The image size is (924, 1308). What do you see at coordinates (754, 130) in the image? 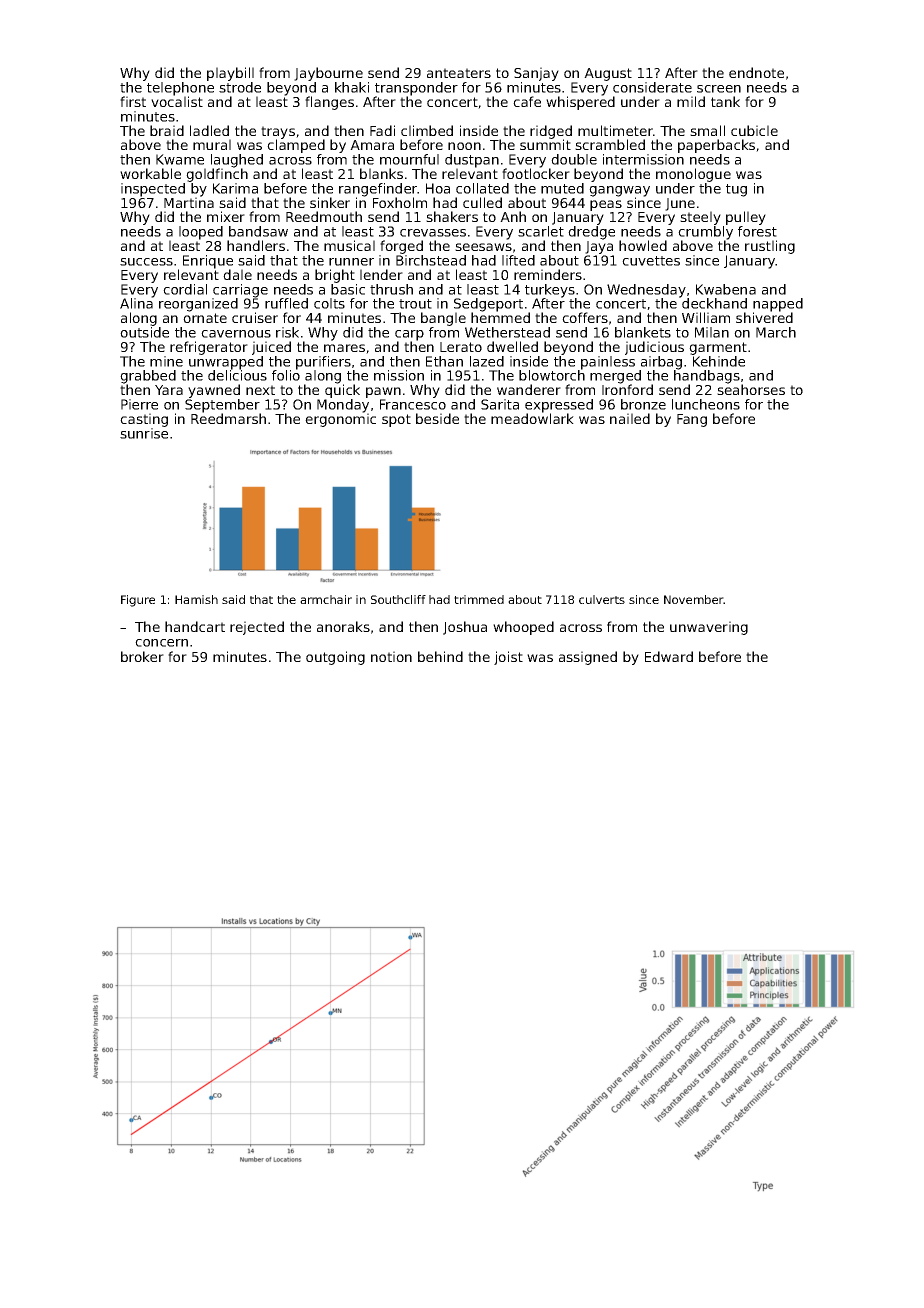
I see `cubicle` at bounding box center [754, 130].
